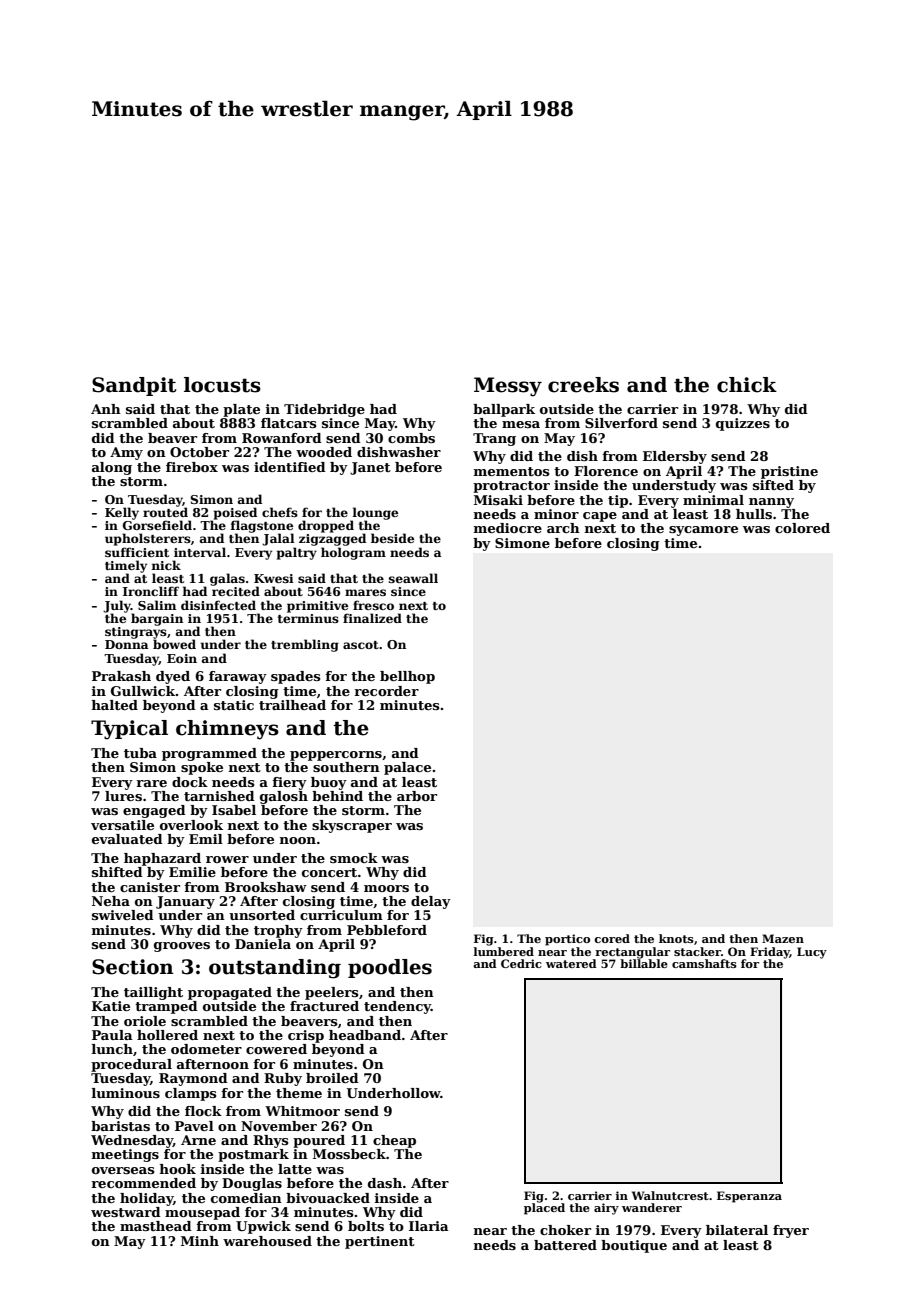 Image resolution: width=924 pixels, height=1308 pixels. Describe the element at coordinates (365, 1035) in the screenshot. I see `headband` at that location.
